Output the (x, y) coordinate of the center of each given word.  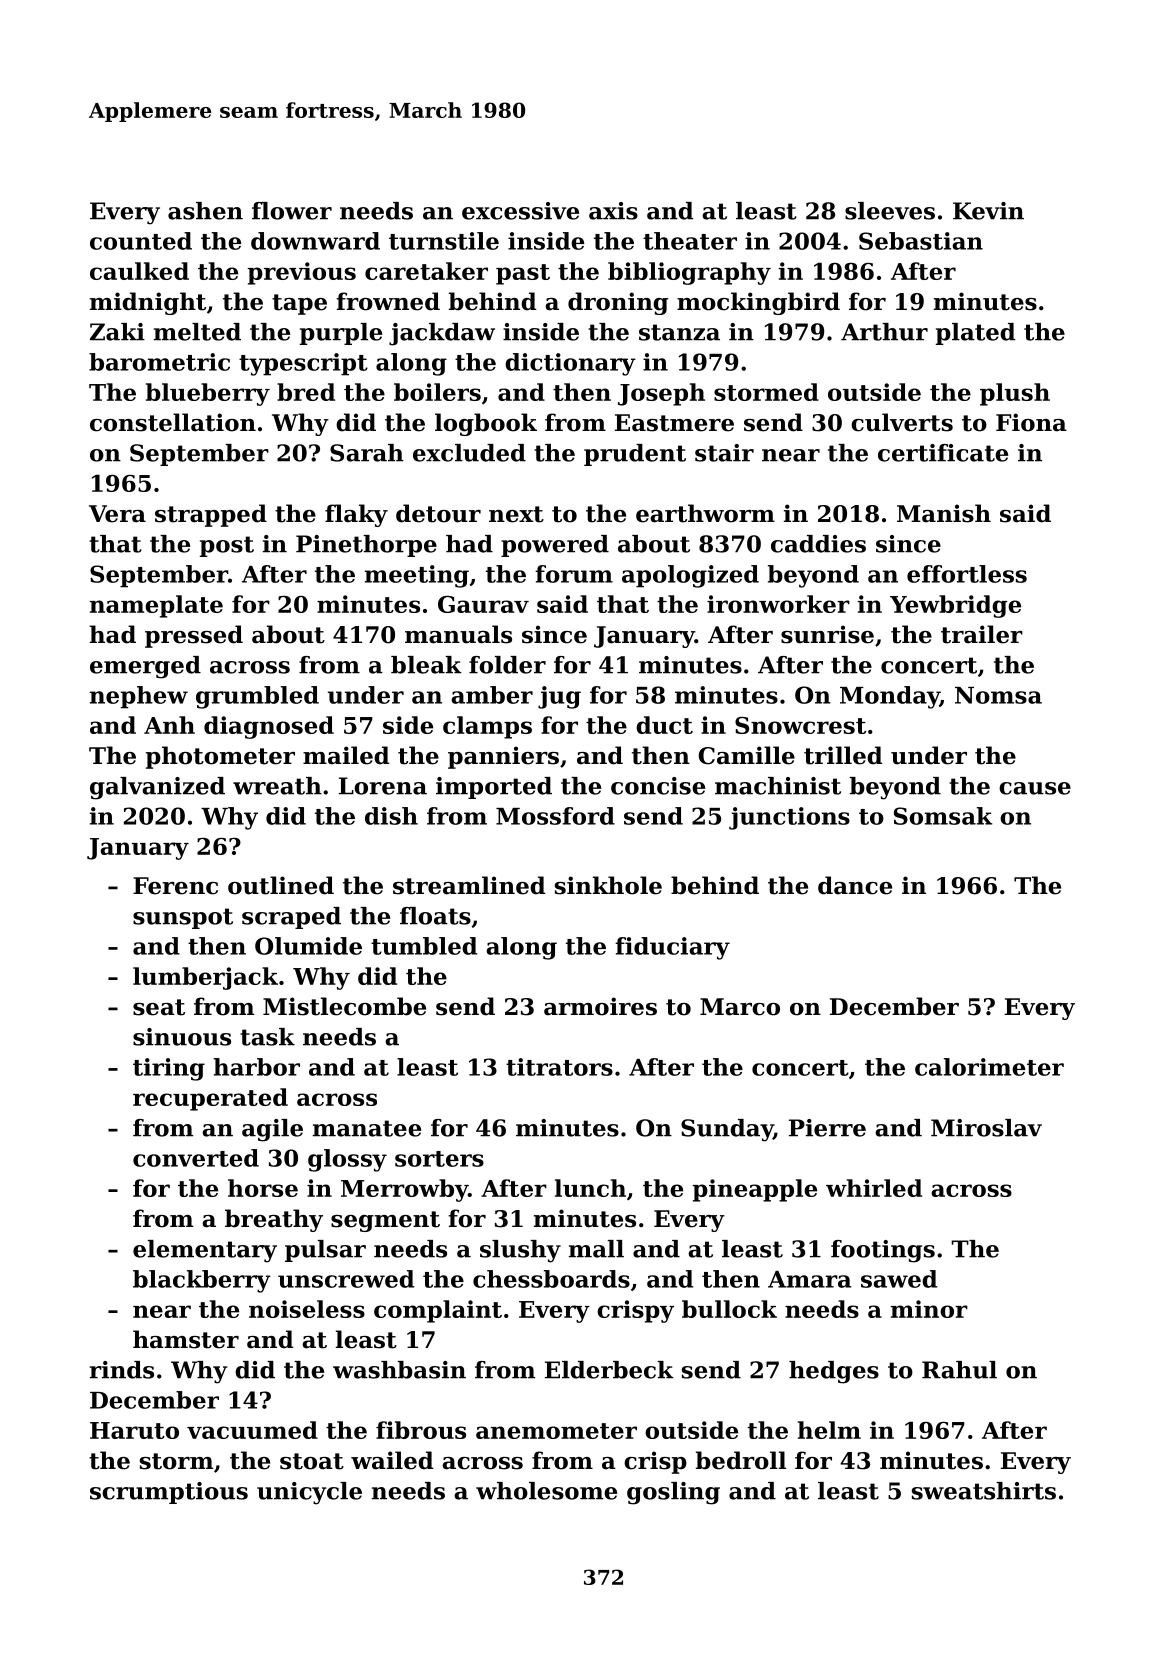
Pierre (827, 1128)
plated (975, 334)
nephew (139, 697)
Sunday (727, 1130)
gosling (673, 1493)
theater (690, 241)
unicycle (309, 1493)
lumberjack (205, 978)
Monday (890, 697)
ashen (205, 211)
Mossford (555, 816)
